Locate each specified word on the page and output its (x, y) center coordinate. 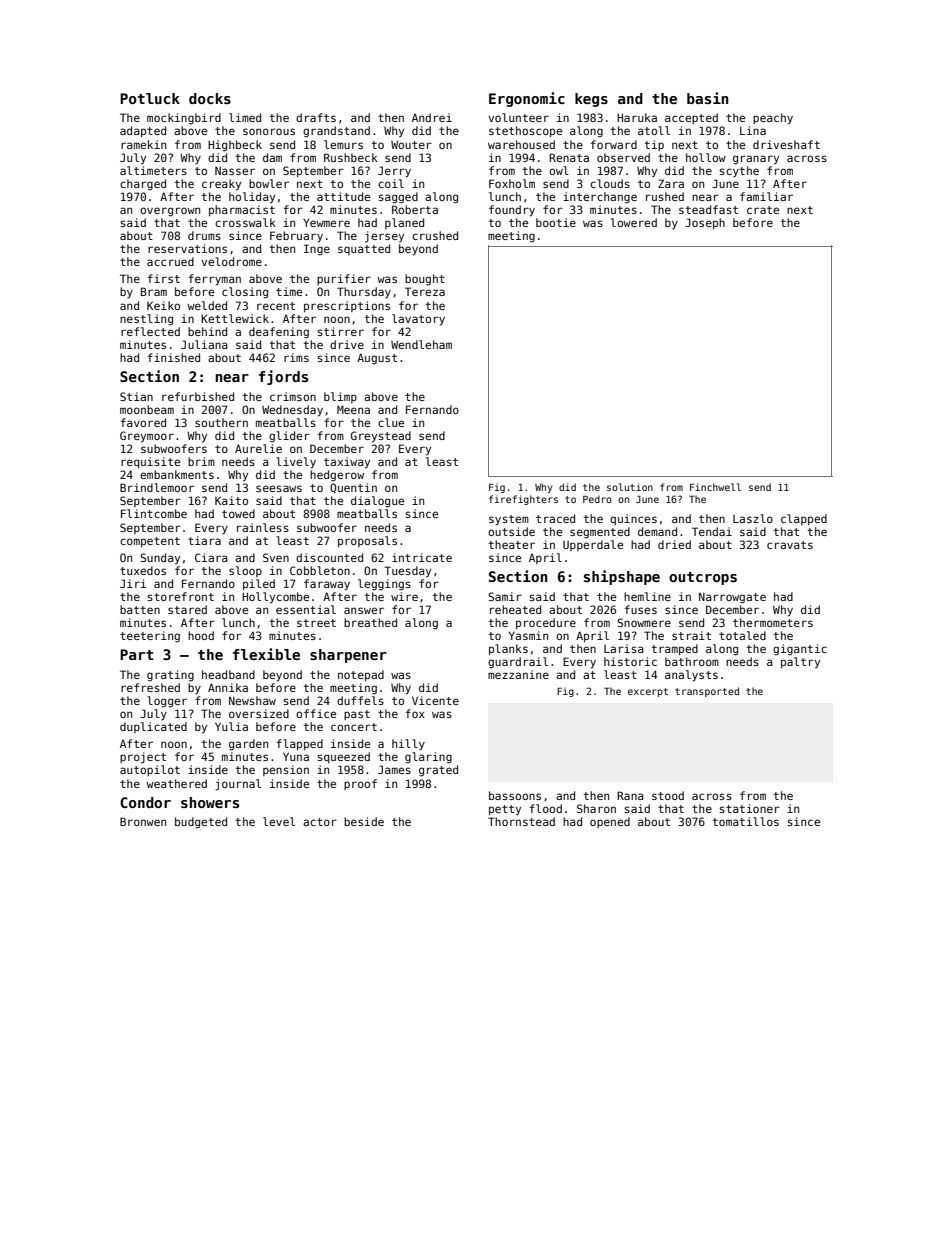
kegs (591, 100)
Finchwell (715, 487)
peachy (773, 119)
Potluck (150, 98)
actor (320, 822)
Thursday (364, 292)
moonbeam (147, 409)
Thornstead (521, 821)
